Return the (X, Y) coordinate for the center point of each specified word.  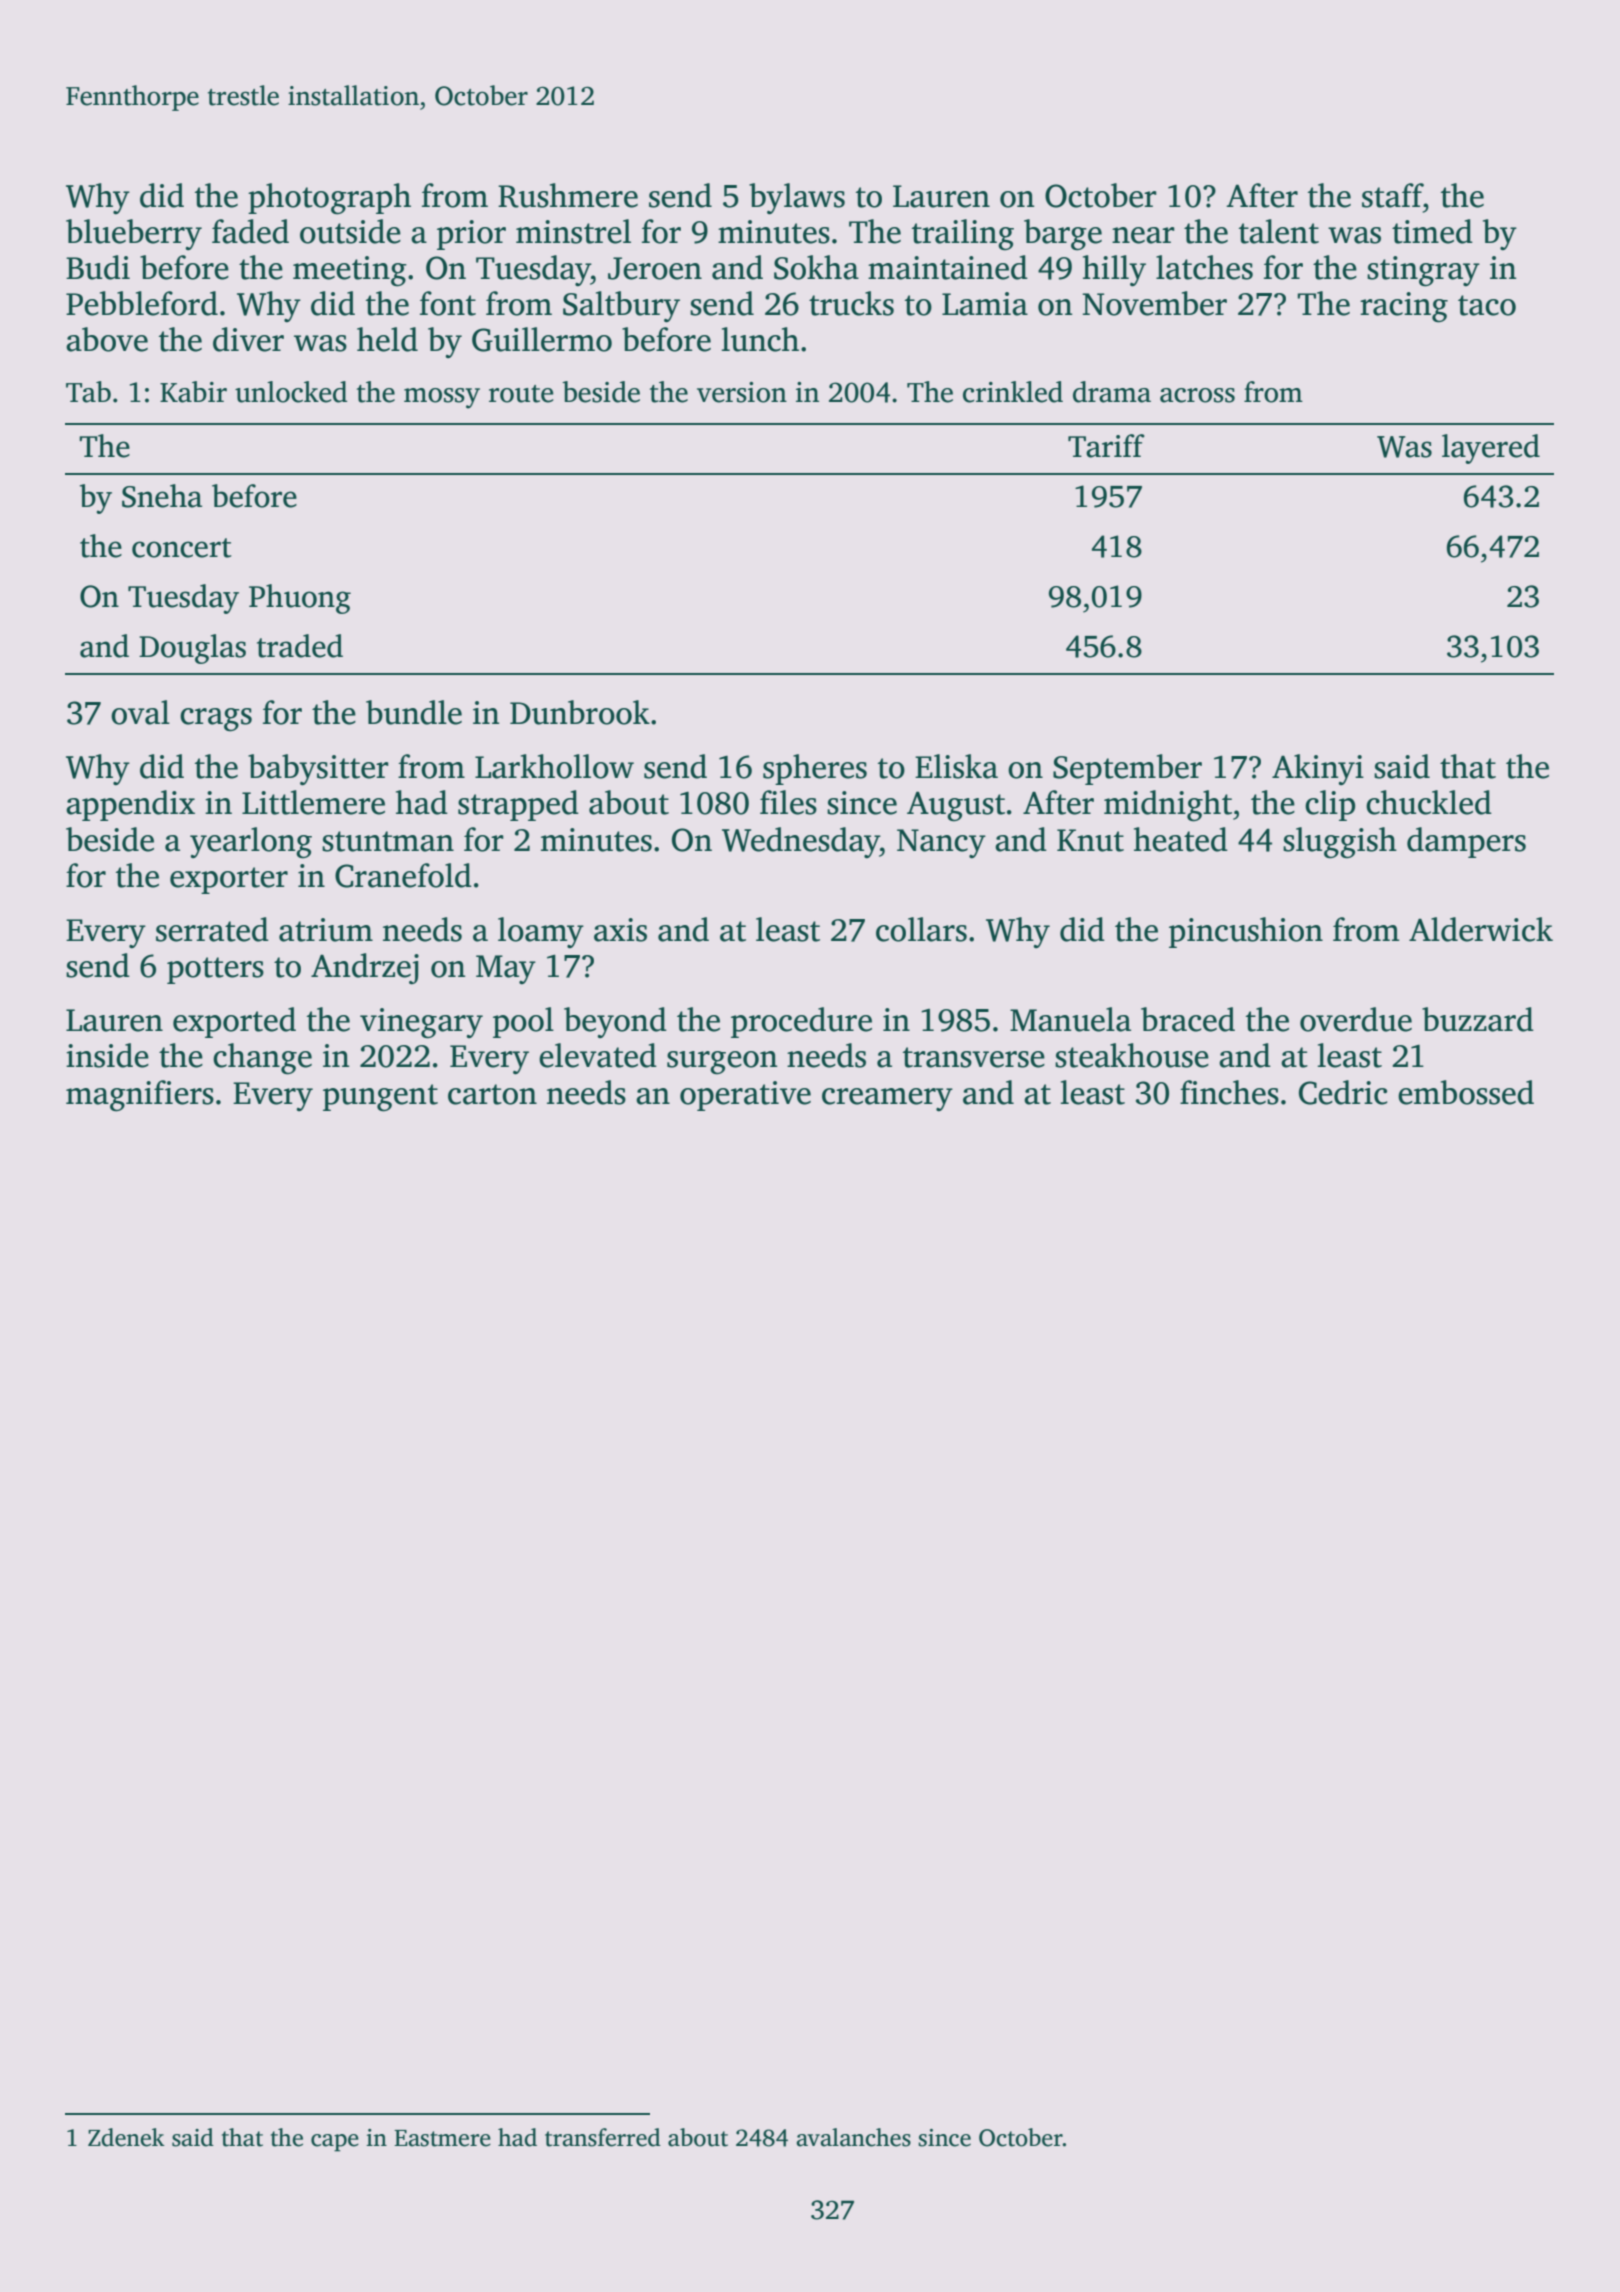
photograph (329, 199)
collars (921, 929)
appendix (130, 805)
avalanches (853, 2137)
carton (492, 1094)
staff (1392, 195)
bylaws (797, 199)
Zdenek (126, 2137)
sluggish (1340, 843)
